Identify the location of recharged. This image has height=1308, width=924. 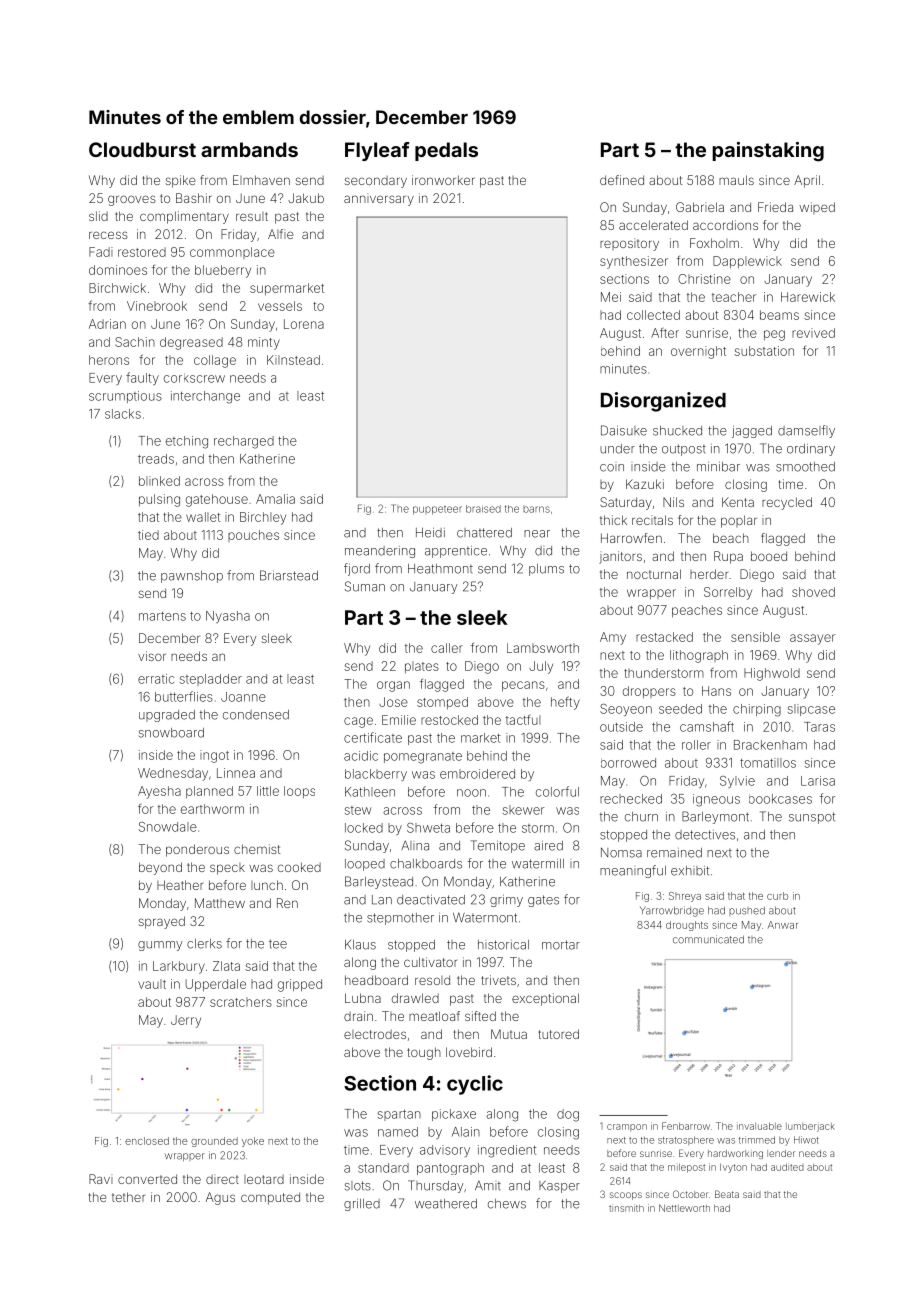
(244, 442).
